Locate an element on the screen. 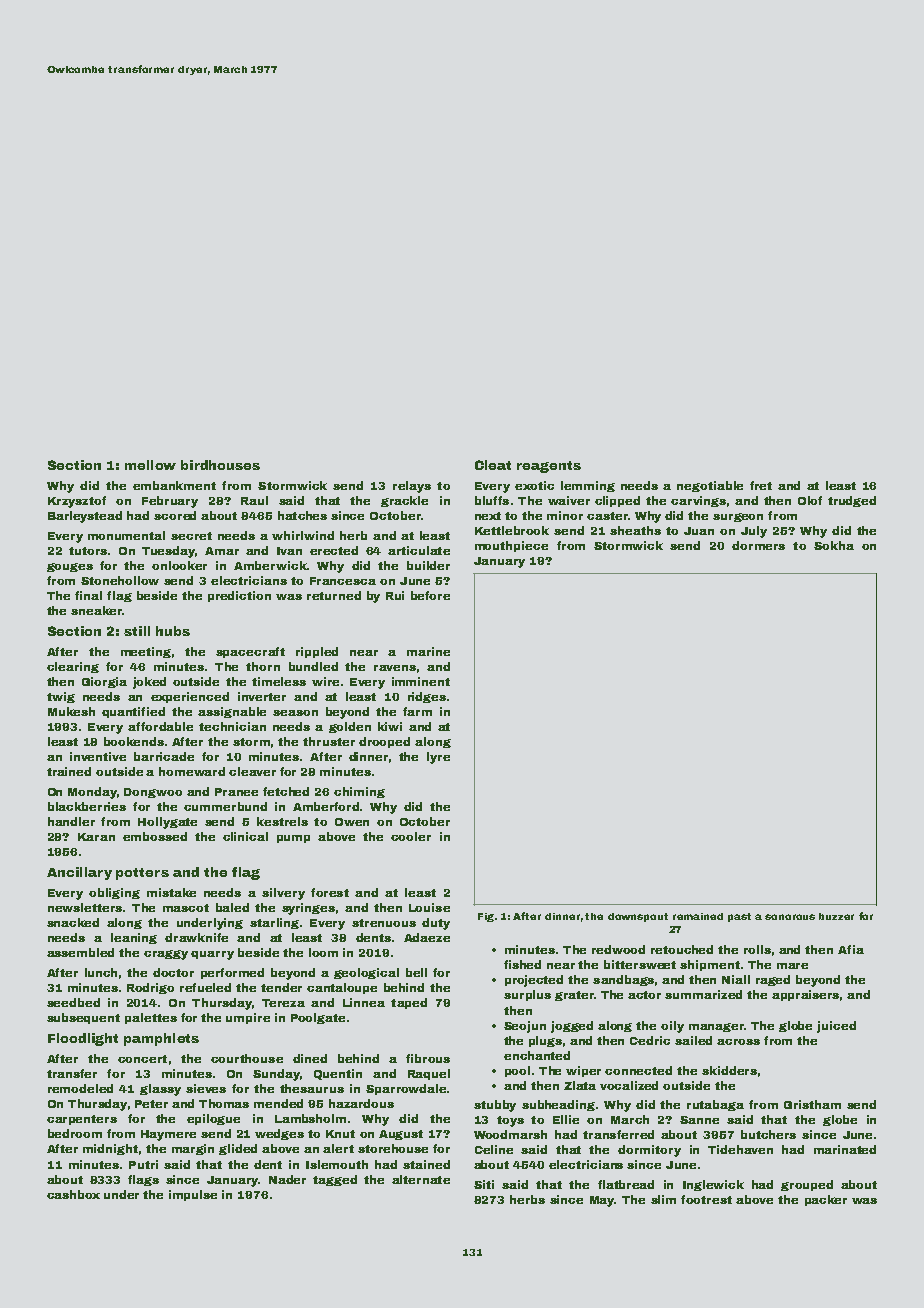  cooler is located at coordinates (411, 836).
